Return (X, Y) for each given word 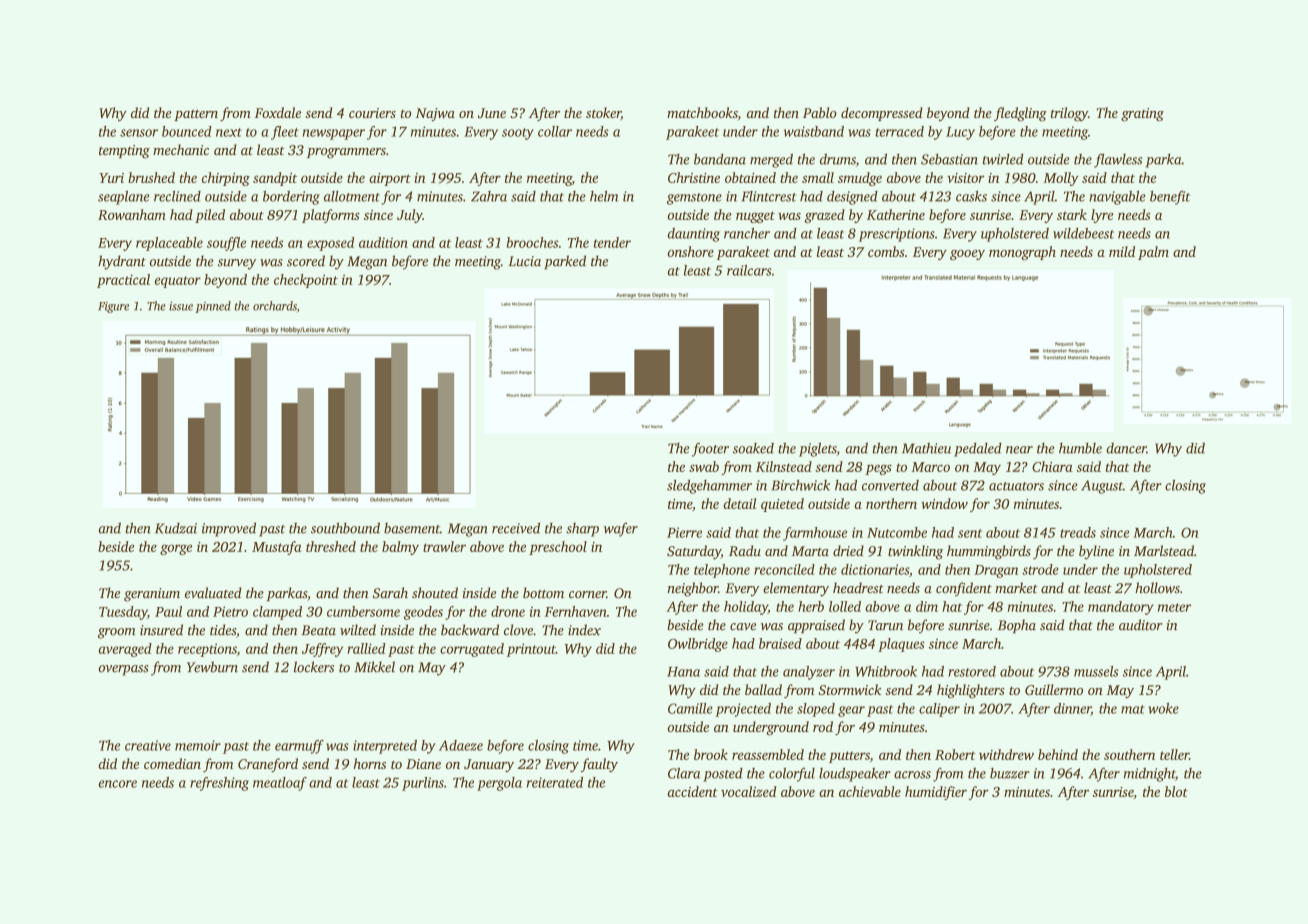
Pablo (820, 112)
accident (693, 791)
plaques (901, 645)
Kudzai (176, 528)
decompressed (882, 114)
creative (148, 745)
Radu (745, 550)
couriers (372, 113)
